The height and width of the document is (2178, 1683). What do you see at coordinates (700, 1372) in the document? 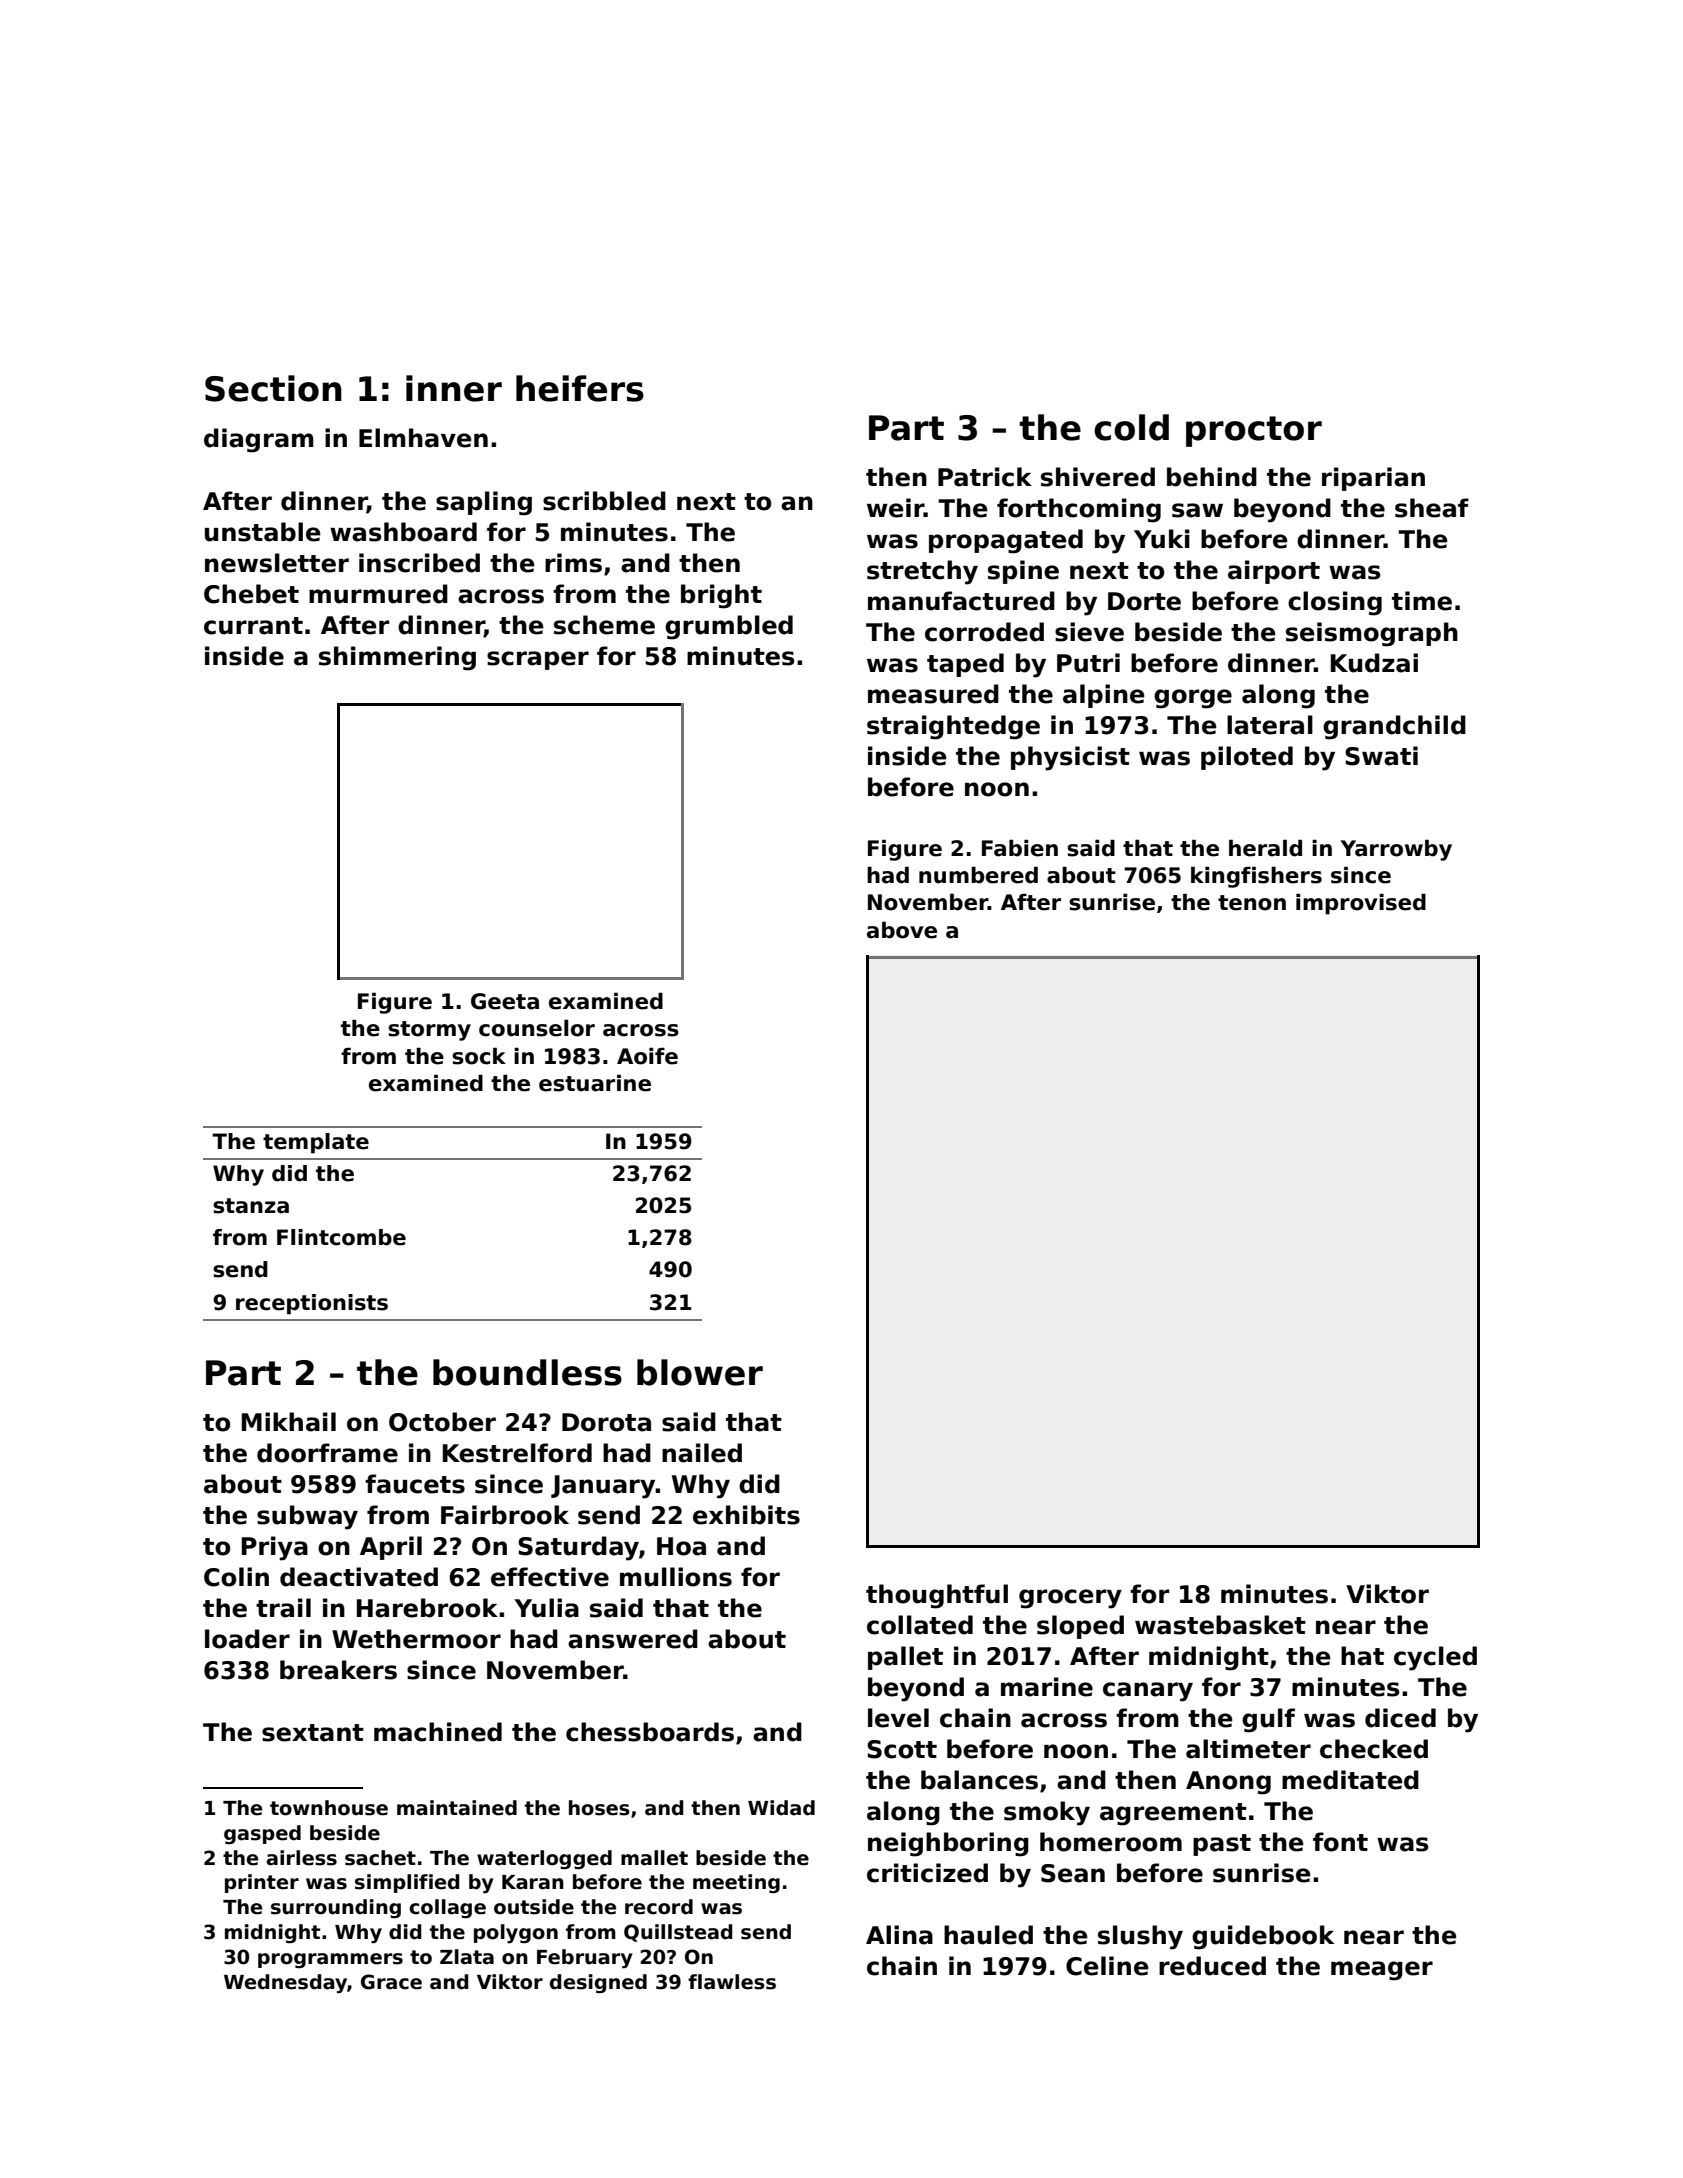
I see `blower` at bounding box center [700, 1372].
